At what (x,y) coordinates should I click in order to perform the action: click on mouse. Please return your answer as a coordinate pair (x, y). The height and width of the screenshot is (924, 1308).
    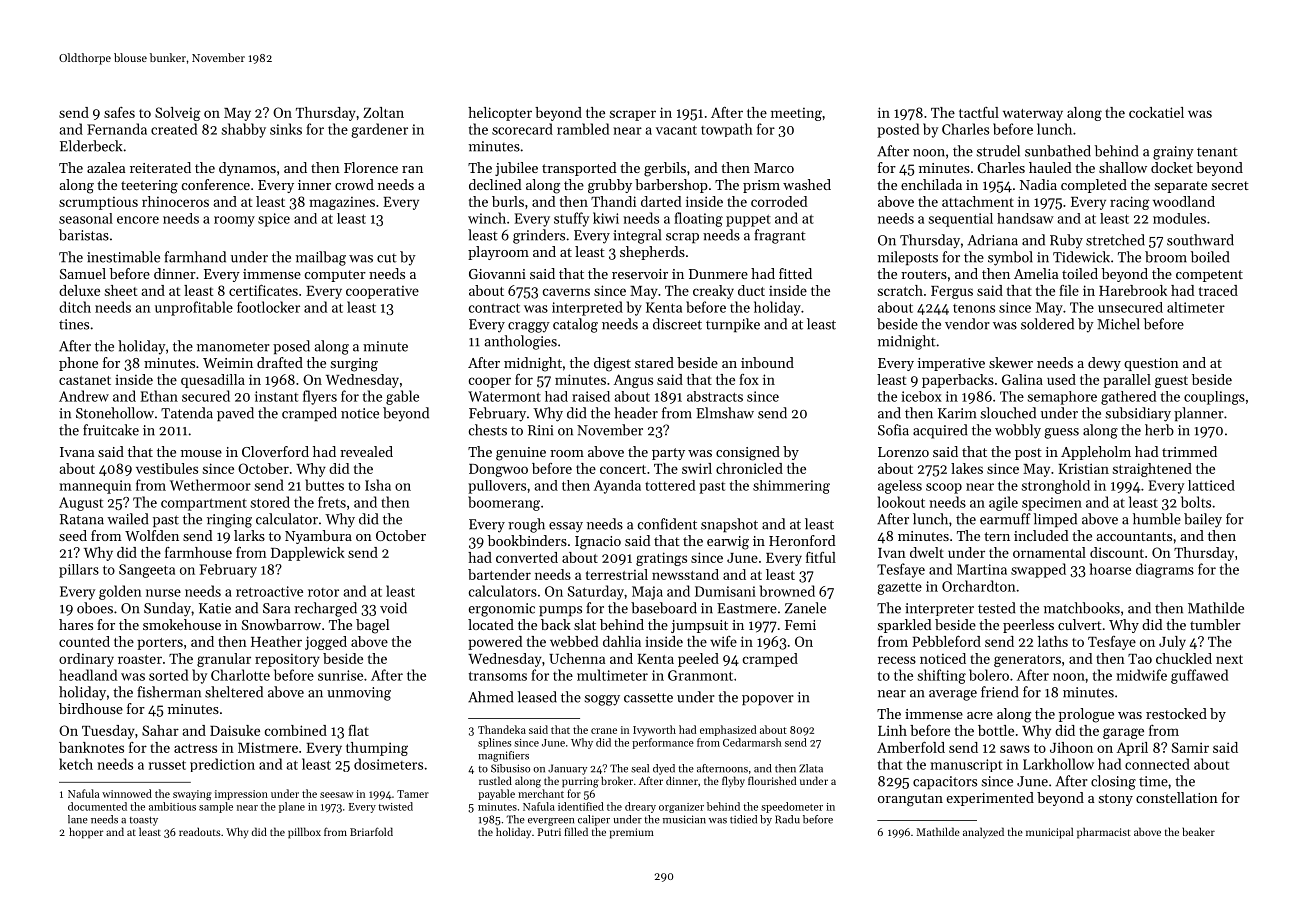
    Looking at the image, I should click on (201, 453).
